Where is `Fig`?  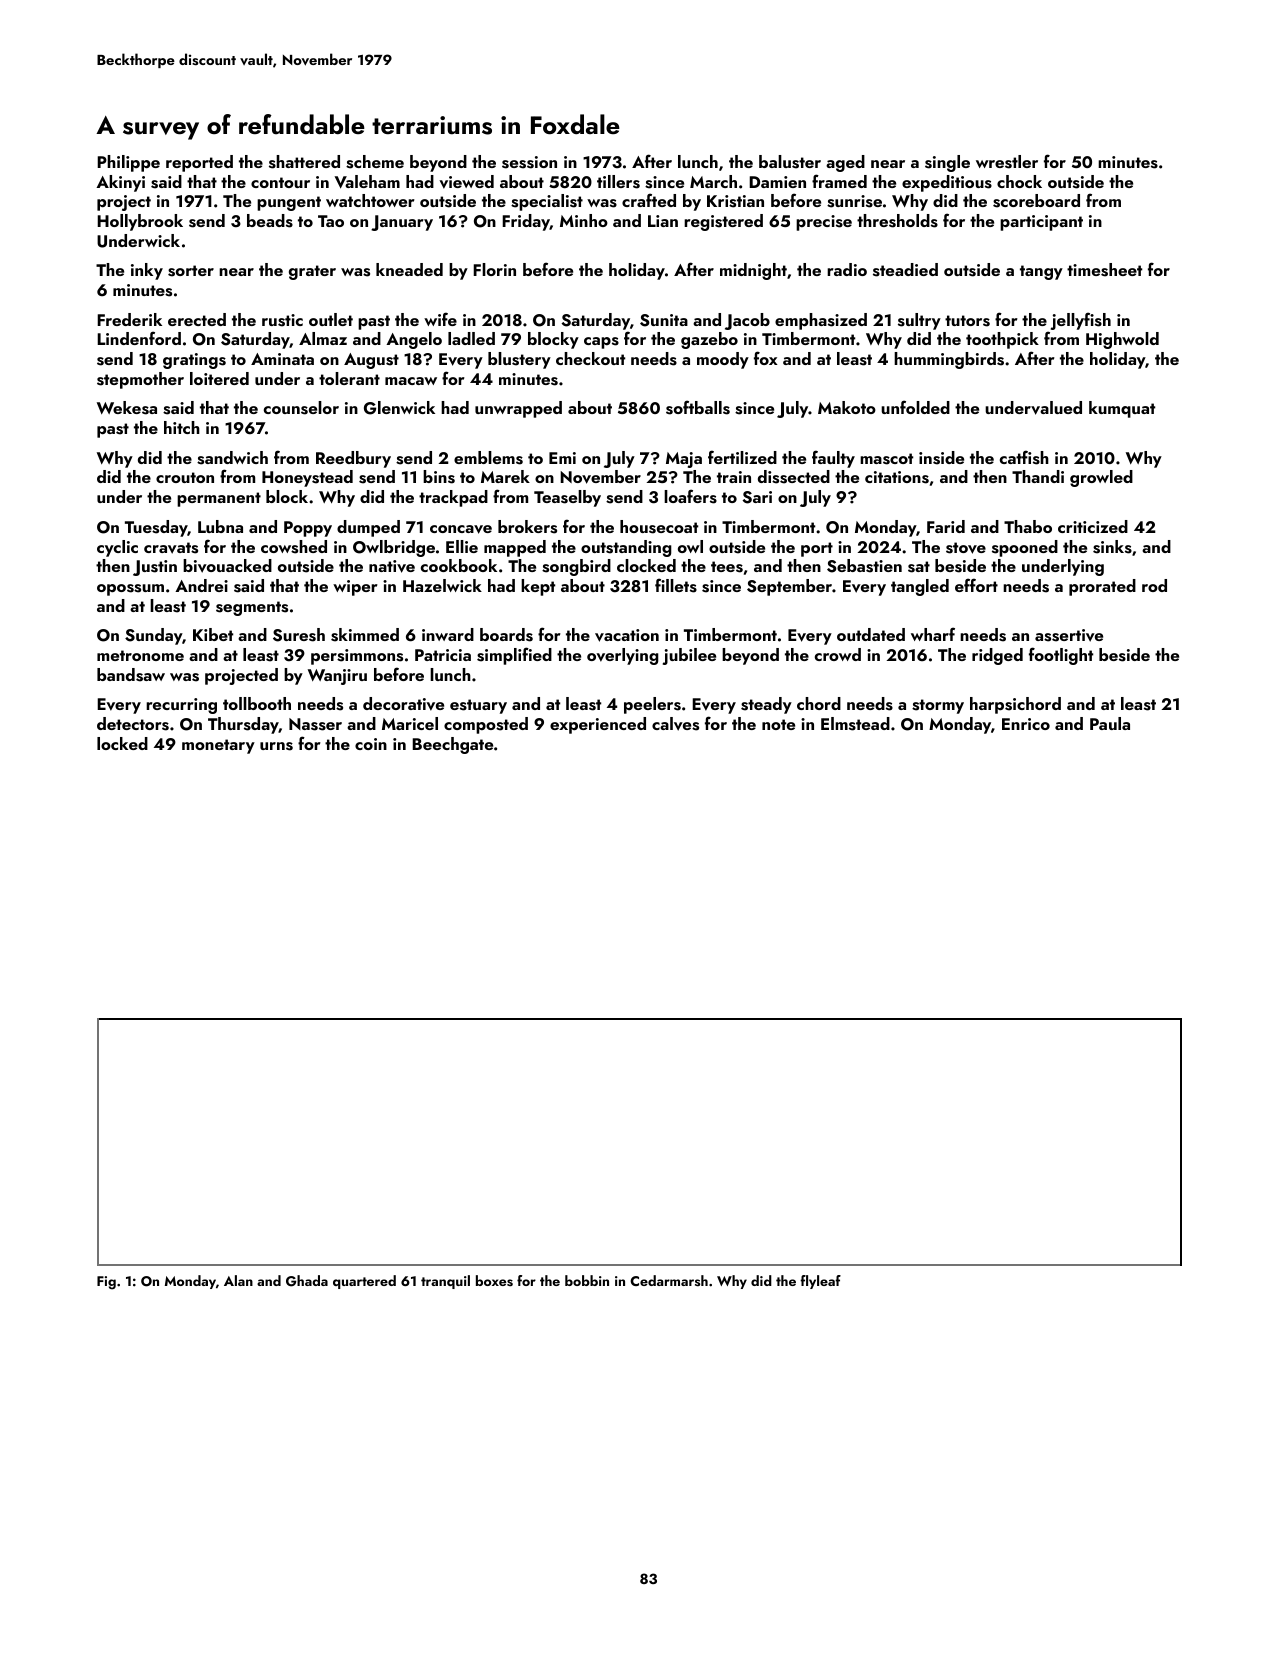 Fig is located at coordinates (106, 1283).
